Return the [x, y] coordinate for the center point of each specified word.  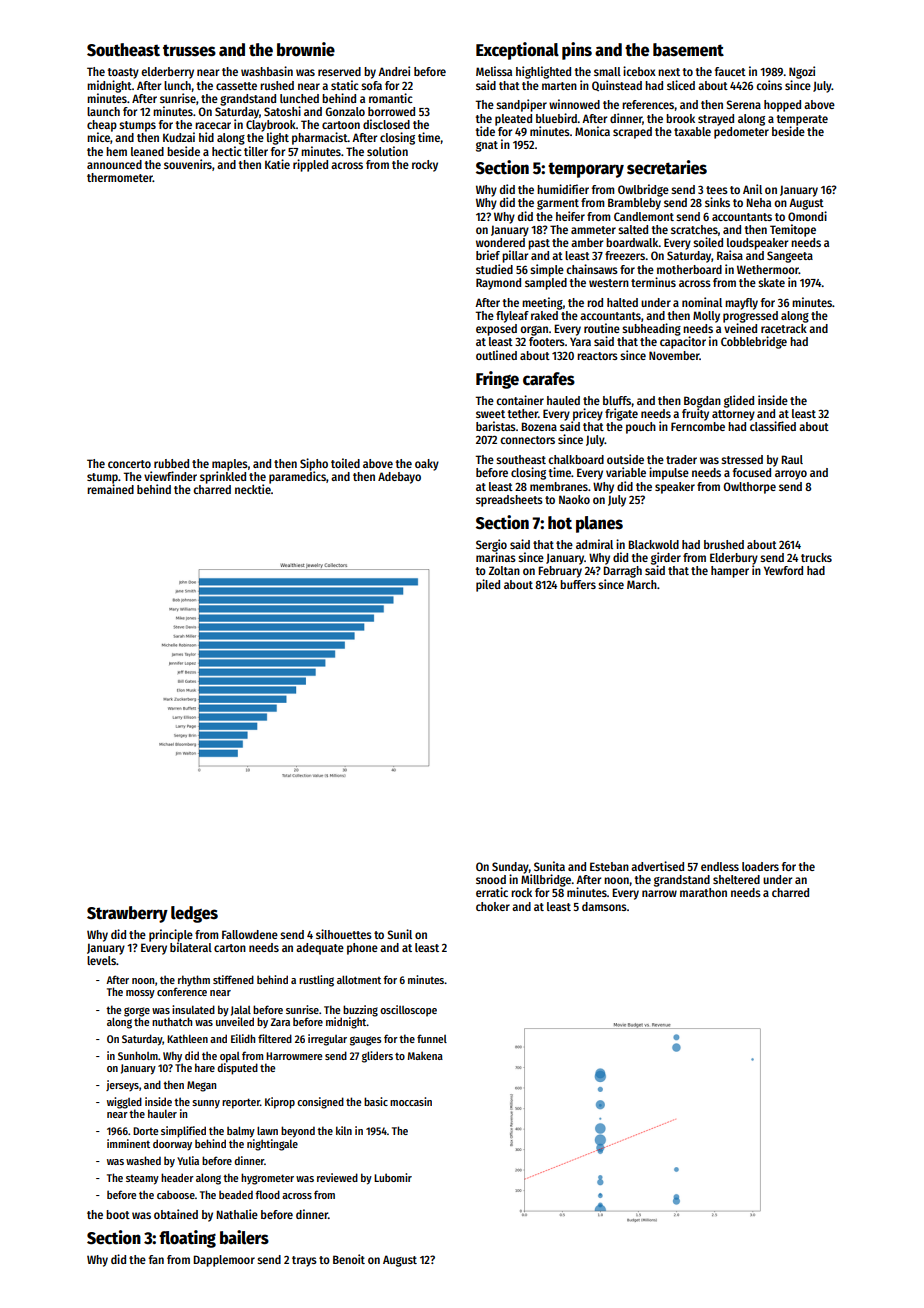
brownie [306, 49]
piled [488, 585]
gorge [137, 1012]
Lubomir [393, 1177]
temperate [802, 120]
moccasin [411, 1101]
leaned [147, 151]
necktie [253, 489]
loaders [760, 866]
